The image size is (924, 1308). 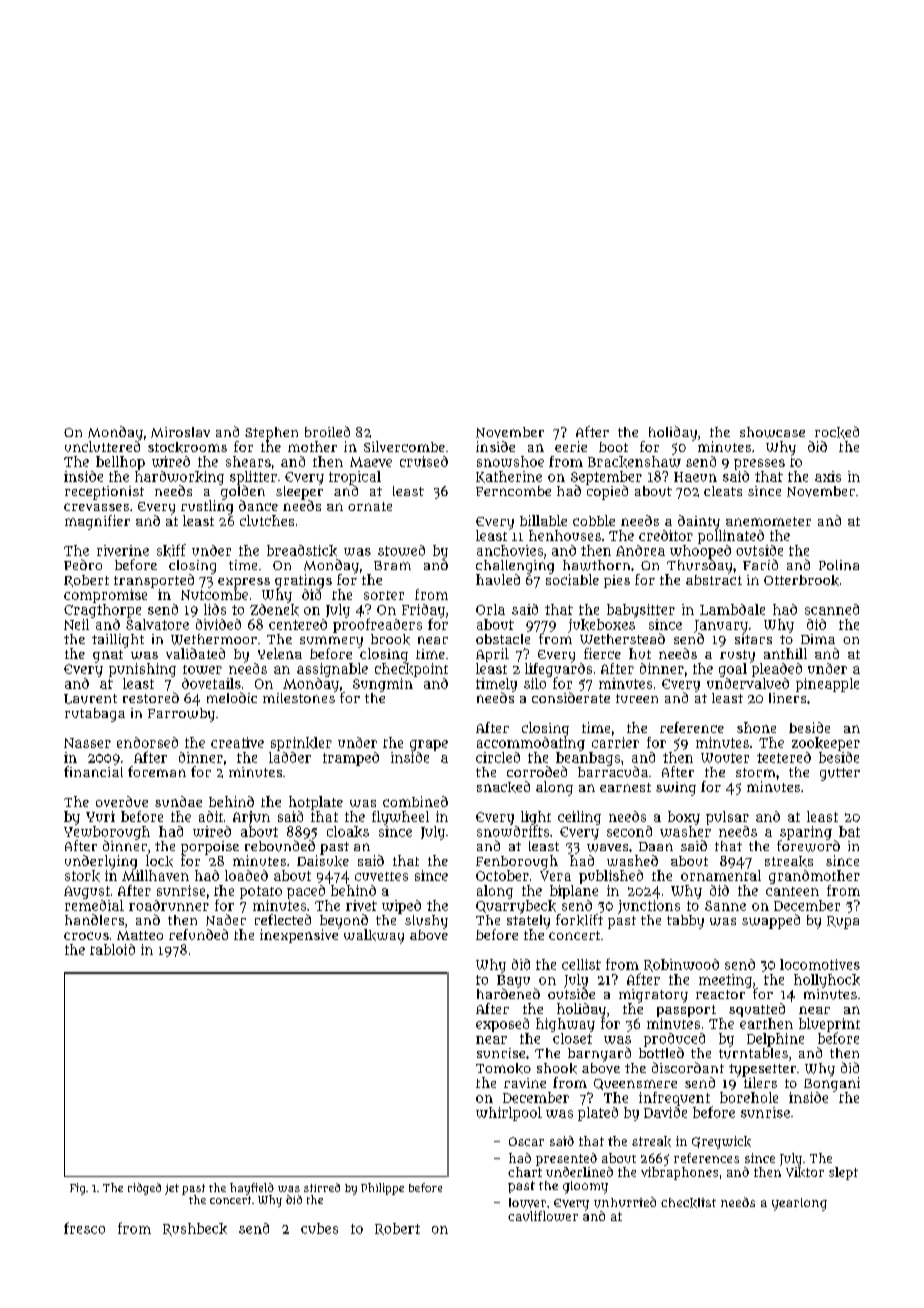 What do you see at coordinates (112, 949) in the screenshot?
I see `tabloid` at bounding box center [112, 949].
